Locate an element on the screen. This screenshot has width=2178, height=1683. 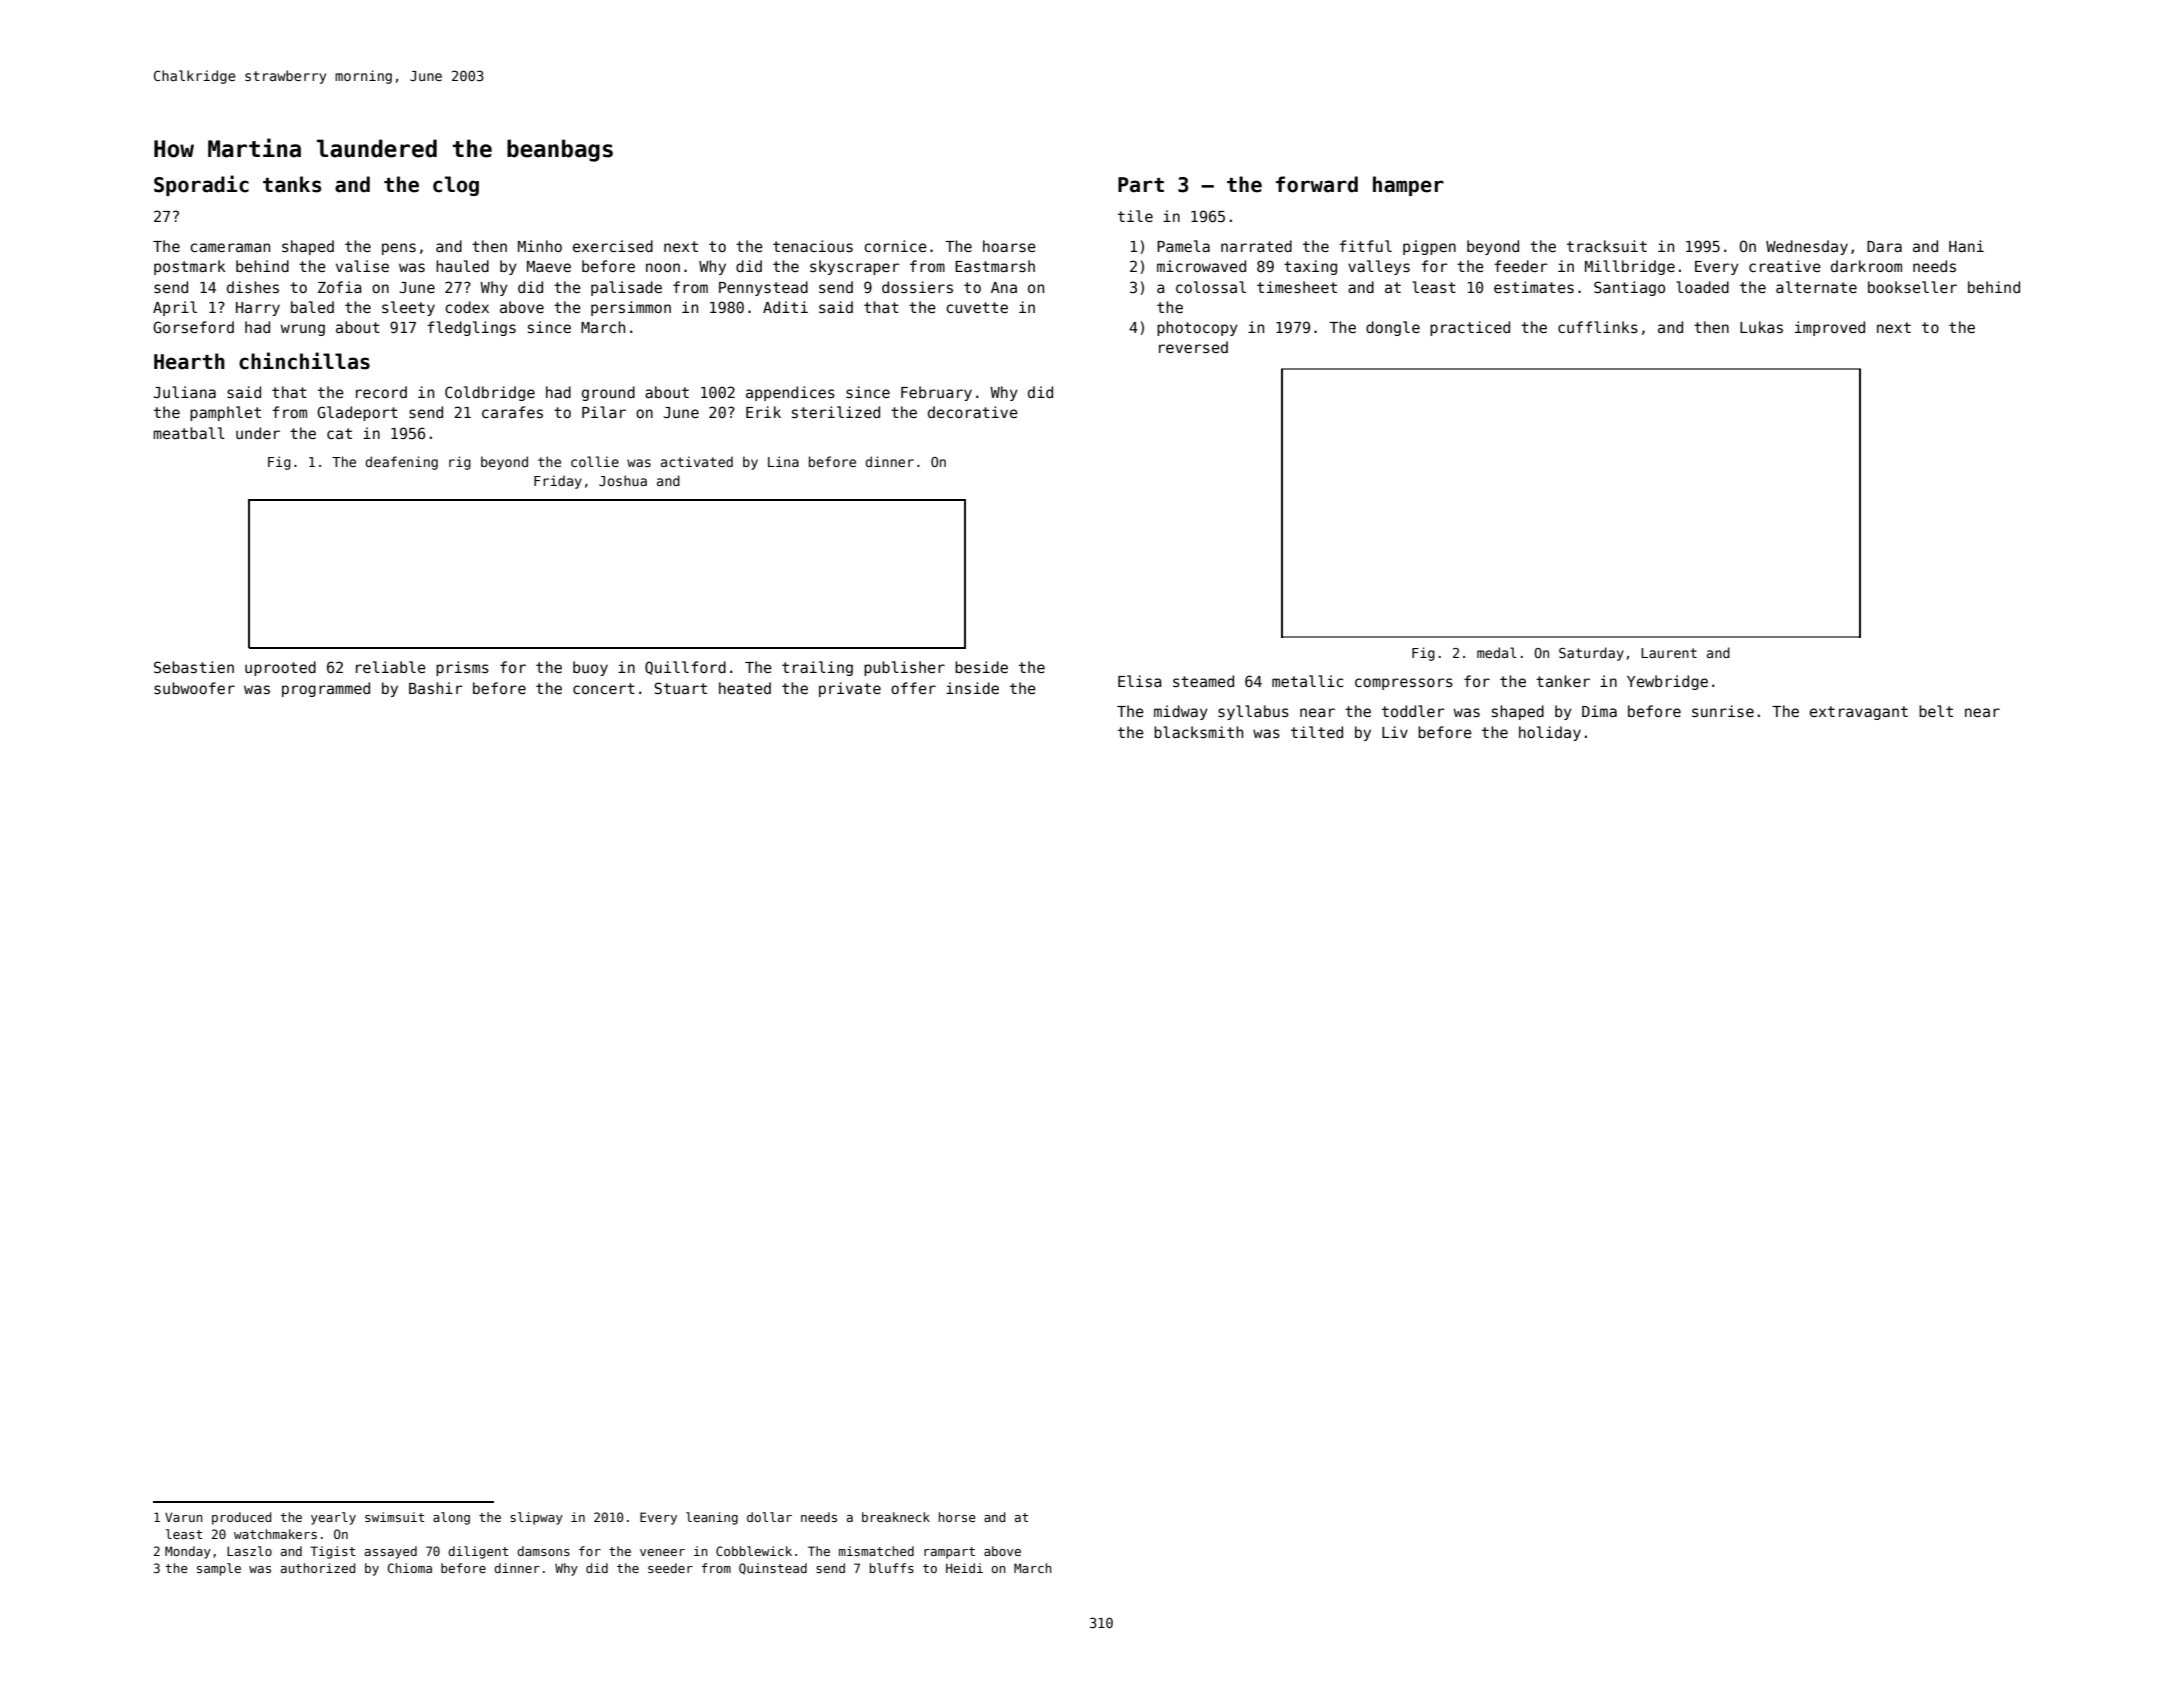
practiced is located at coordinates (1470, 328).
